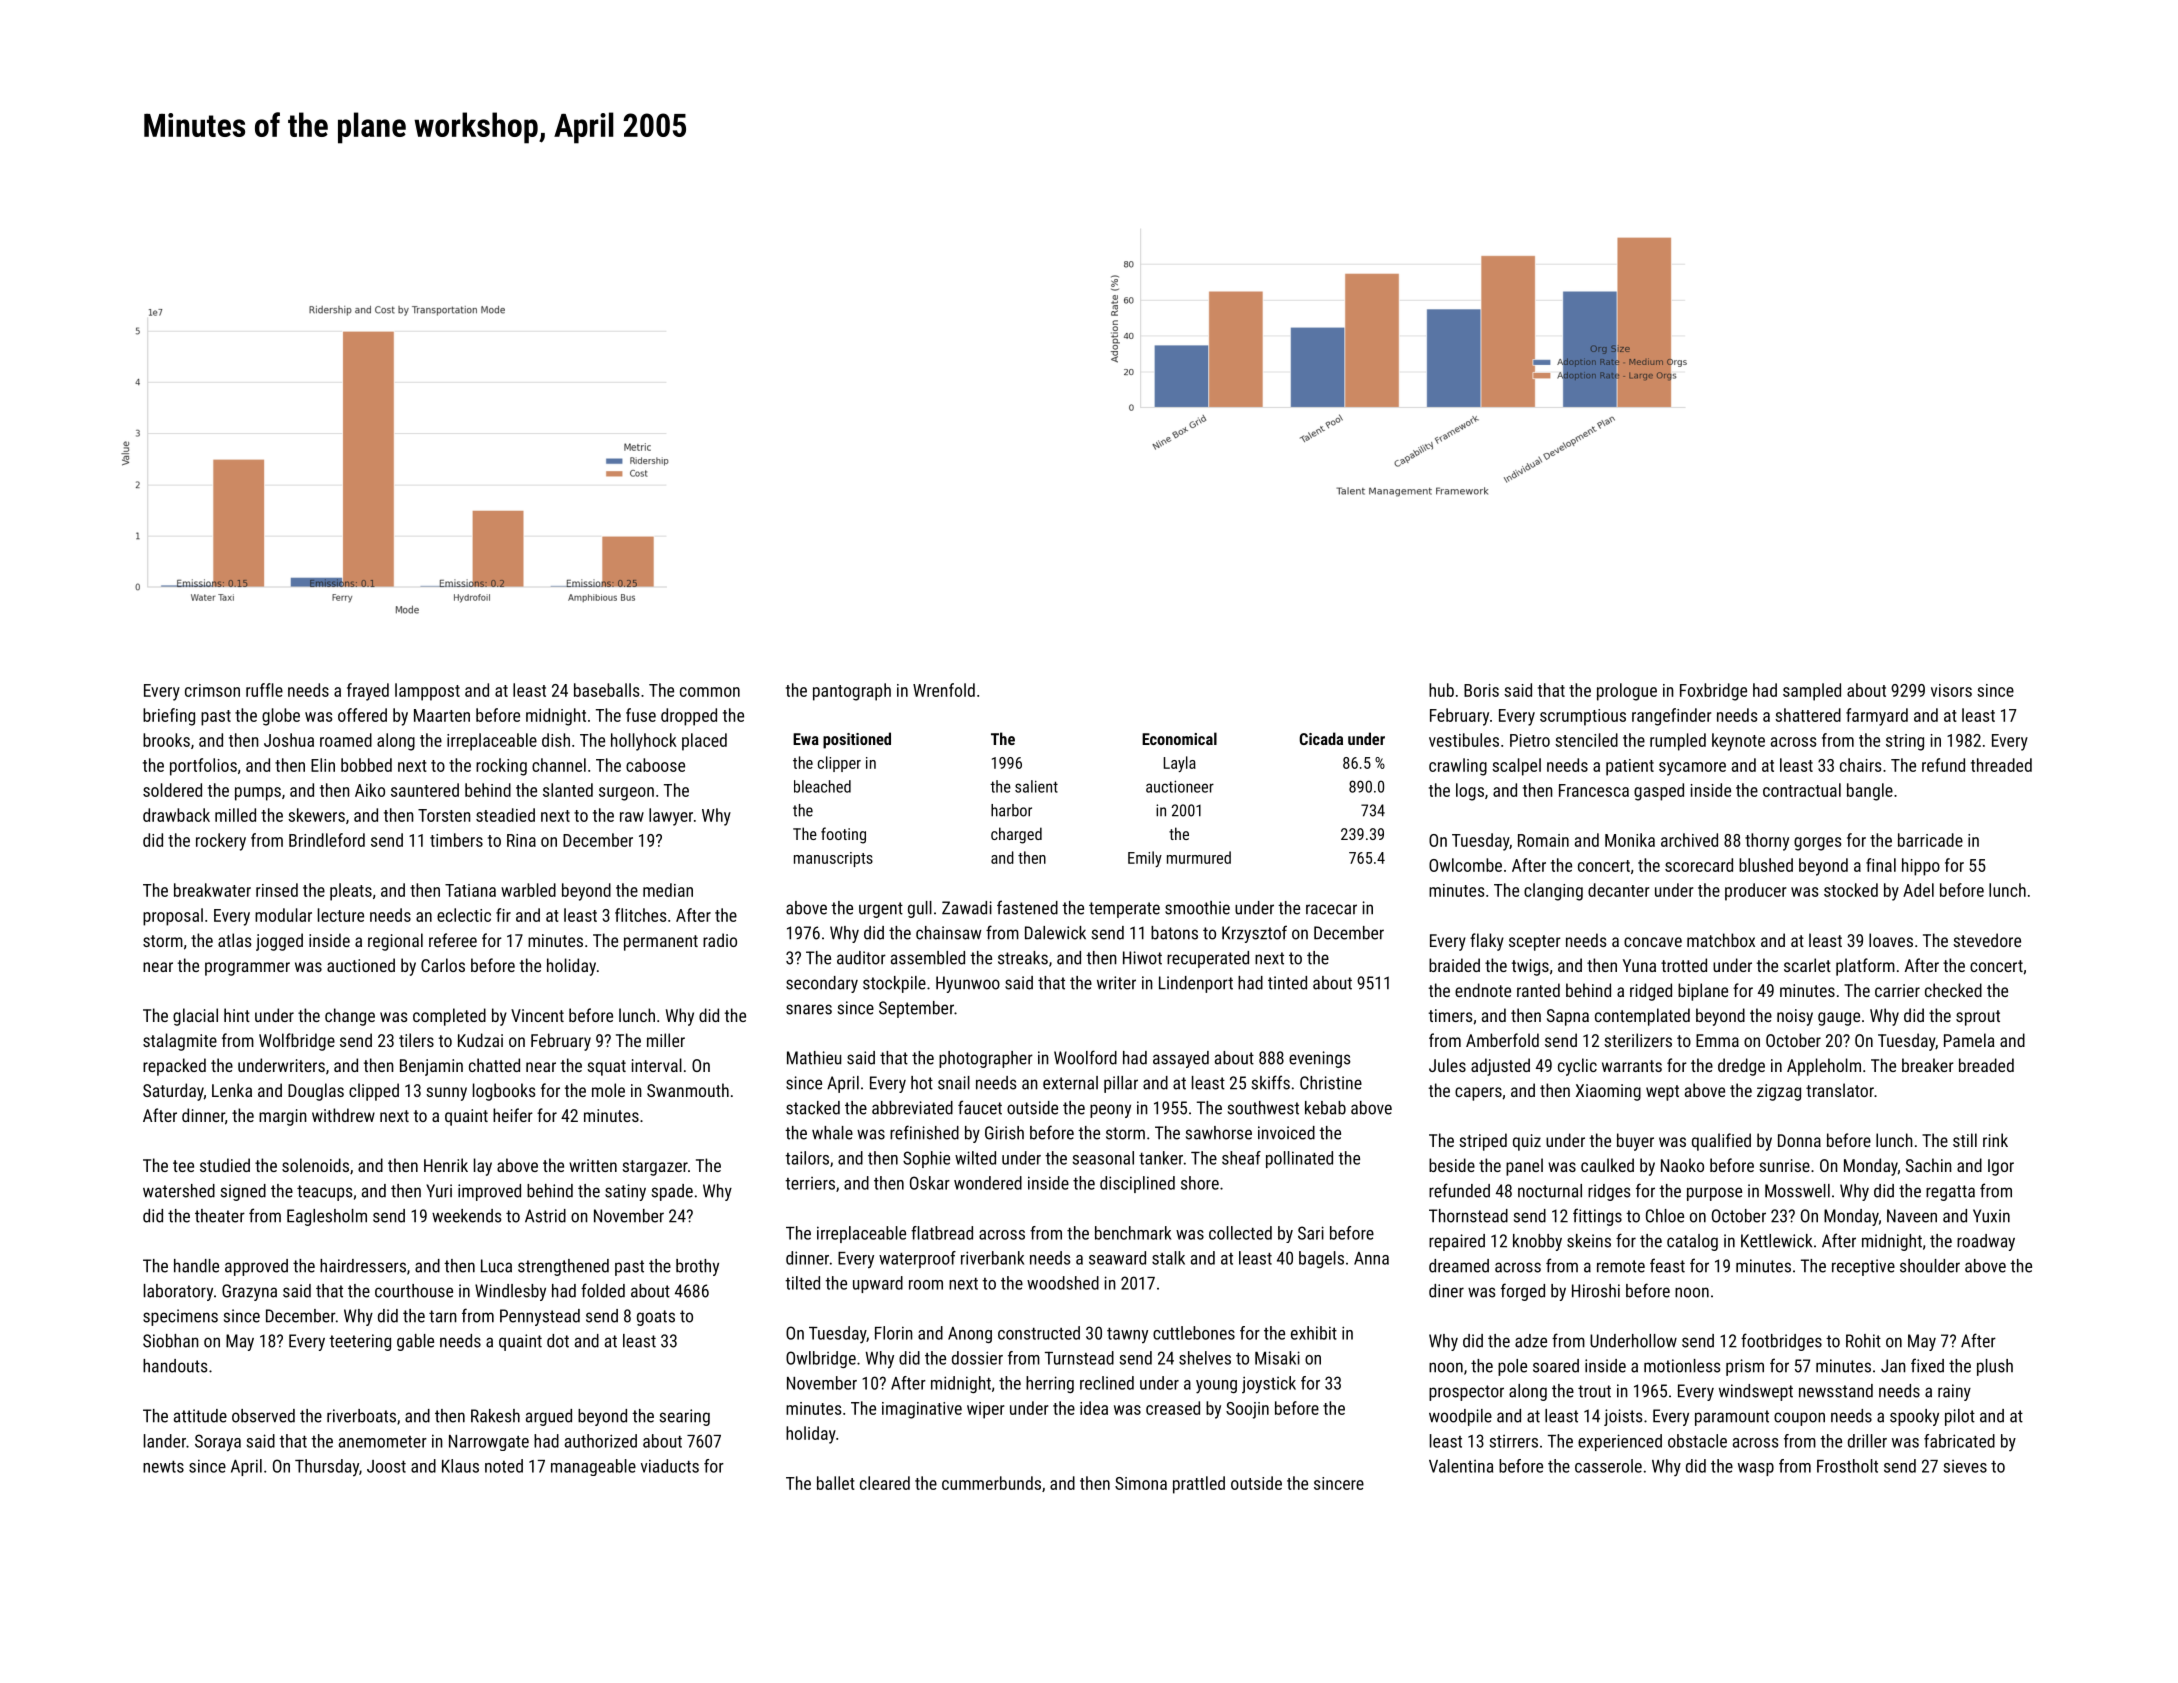 This screenshot has height=1683, width=2178. I want to click on Hiwot, so click(1142, 958).
